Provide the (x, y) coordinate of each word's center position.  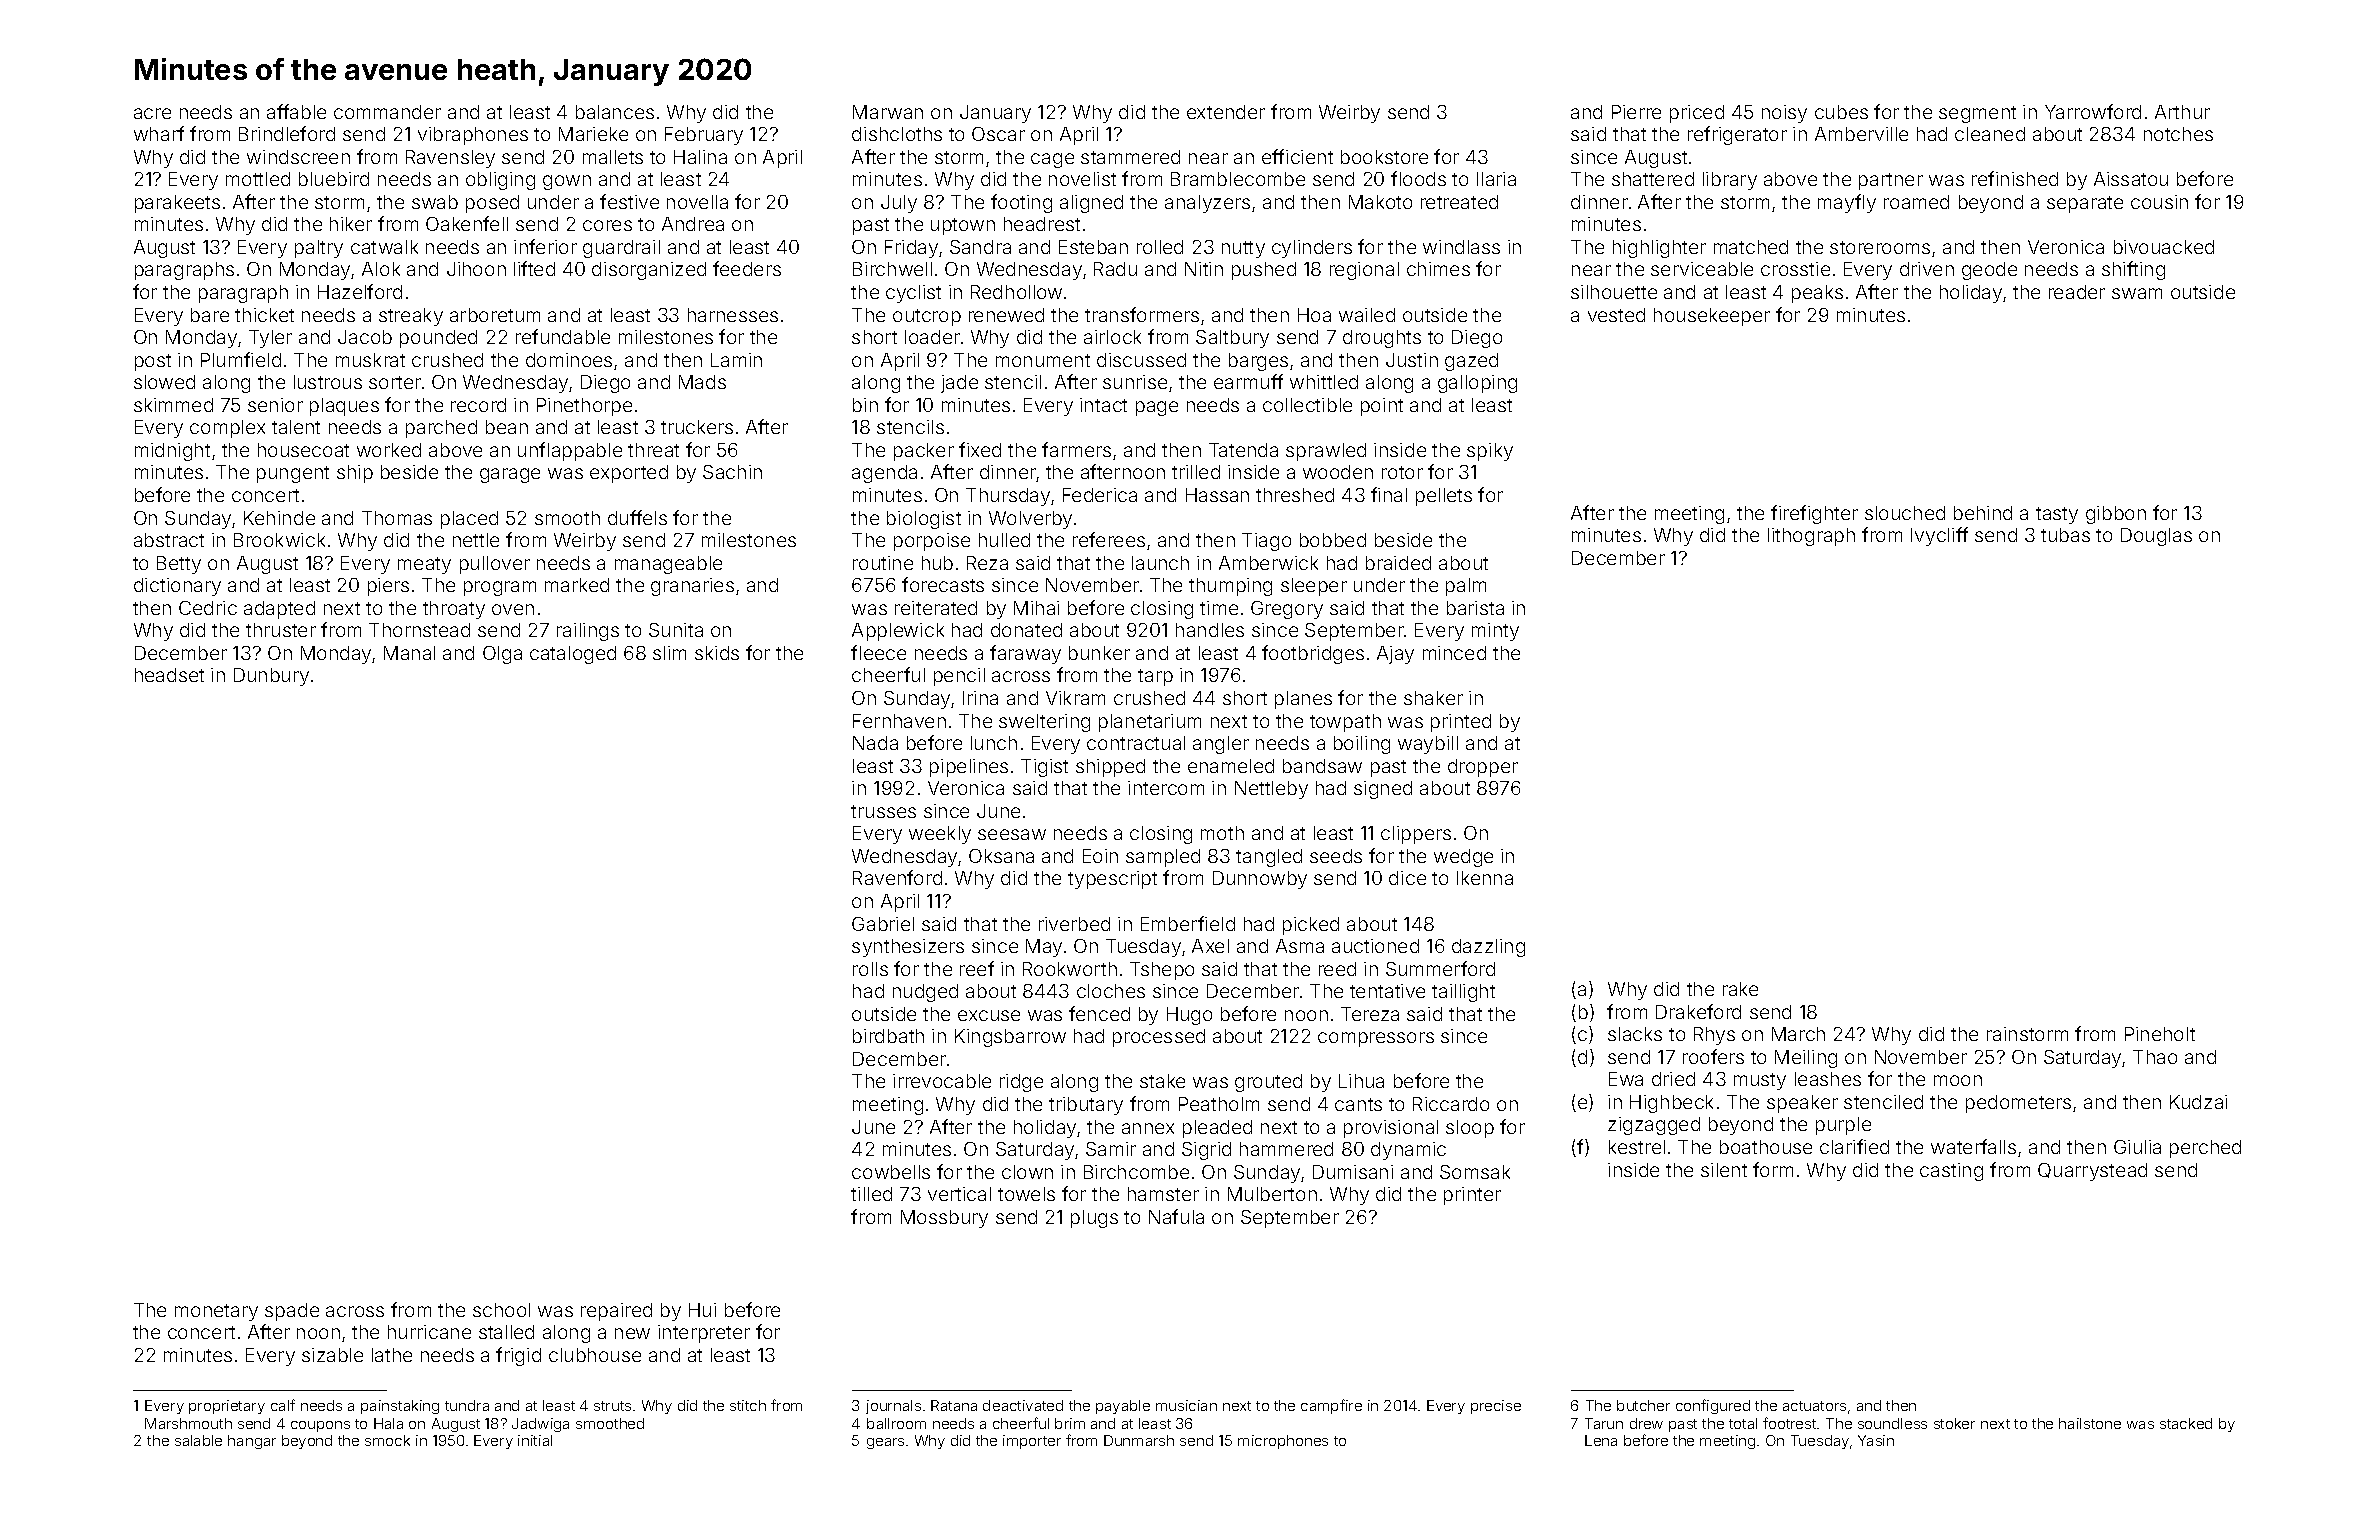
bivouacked (2164, 247)
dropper (1483, 768)
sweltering (1044, 723)
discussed (1141, 360)
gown (567, 182)
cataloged (573, 655)
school (501, 1310)
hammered (1286, 1149)
